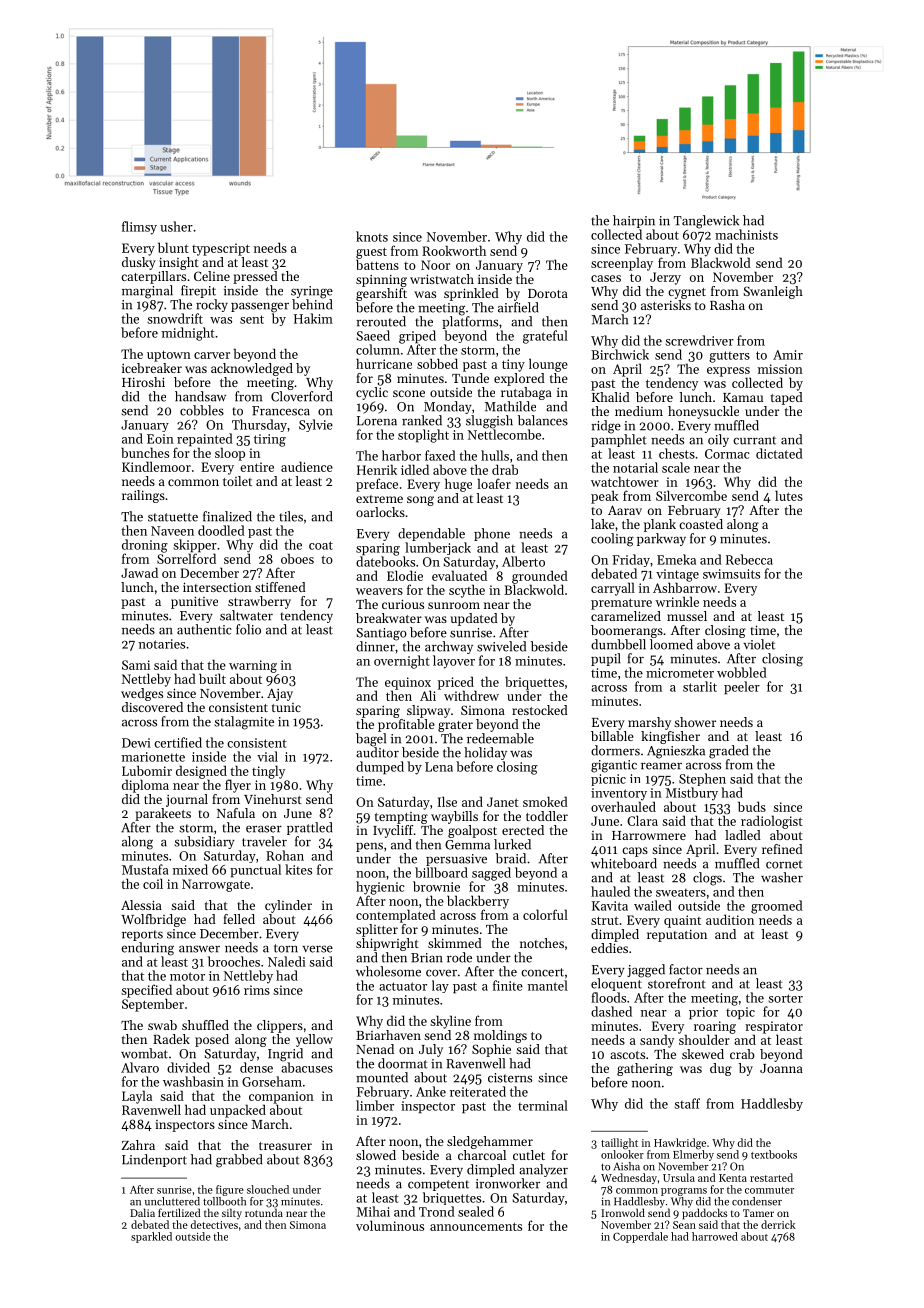 The image size is (924, 1308). What do you see at coordinates (403, 1063) in the screenshot?
I see `doormat` at bounding box center [403, 1063].
